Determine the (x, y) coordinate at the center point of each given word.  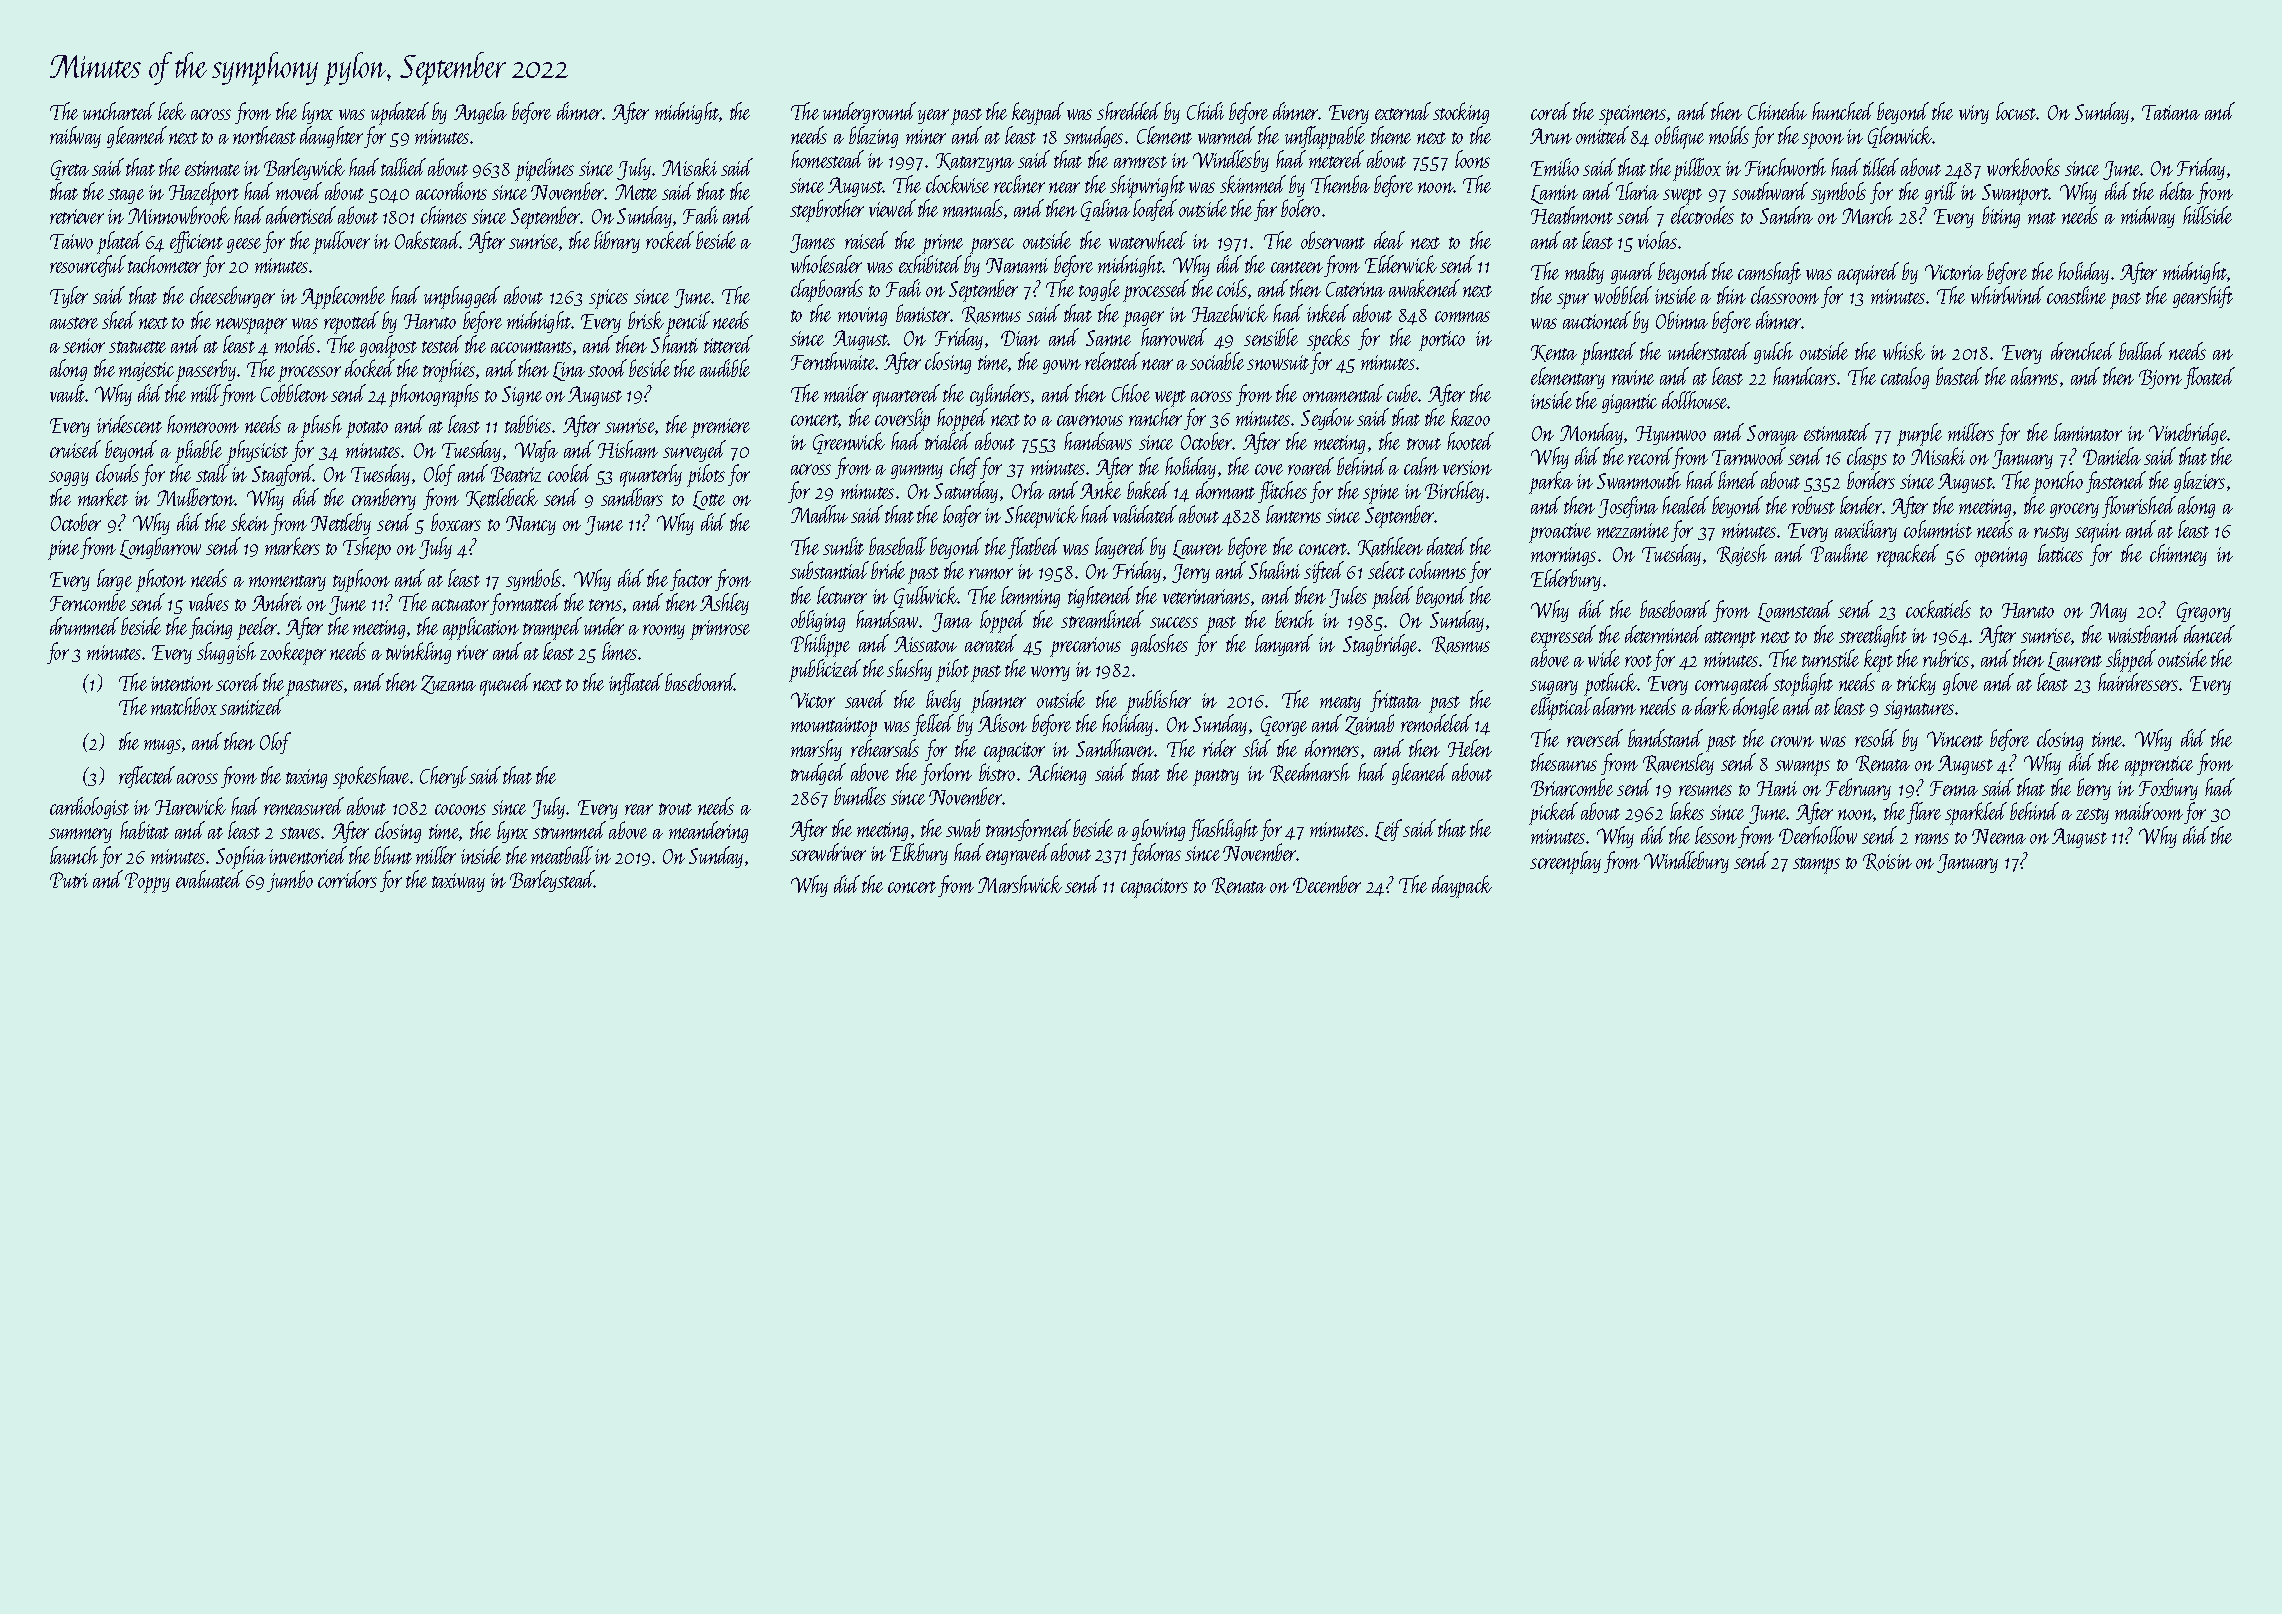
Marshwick (1020, 884)
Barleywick (304, 169)
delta (2177, 191)
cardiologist (89, 808)
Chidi (1205, 111)
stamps (1816, 865)
